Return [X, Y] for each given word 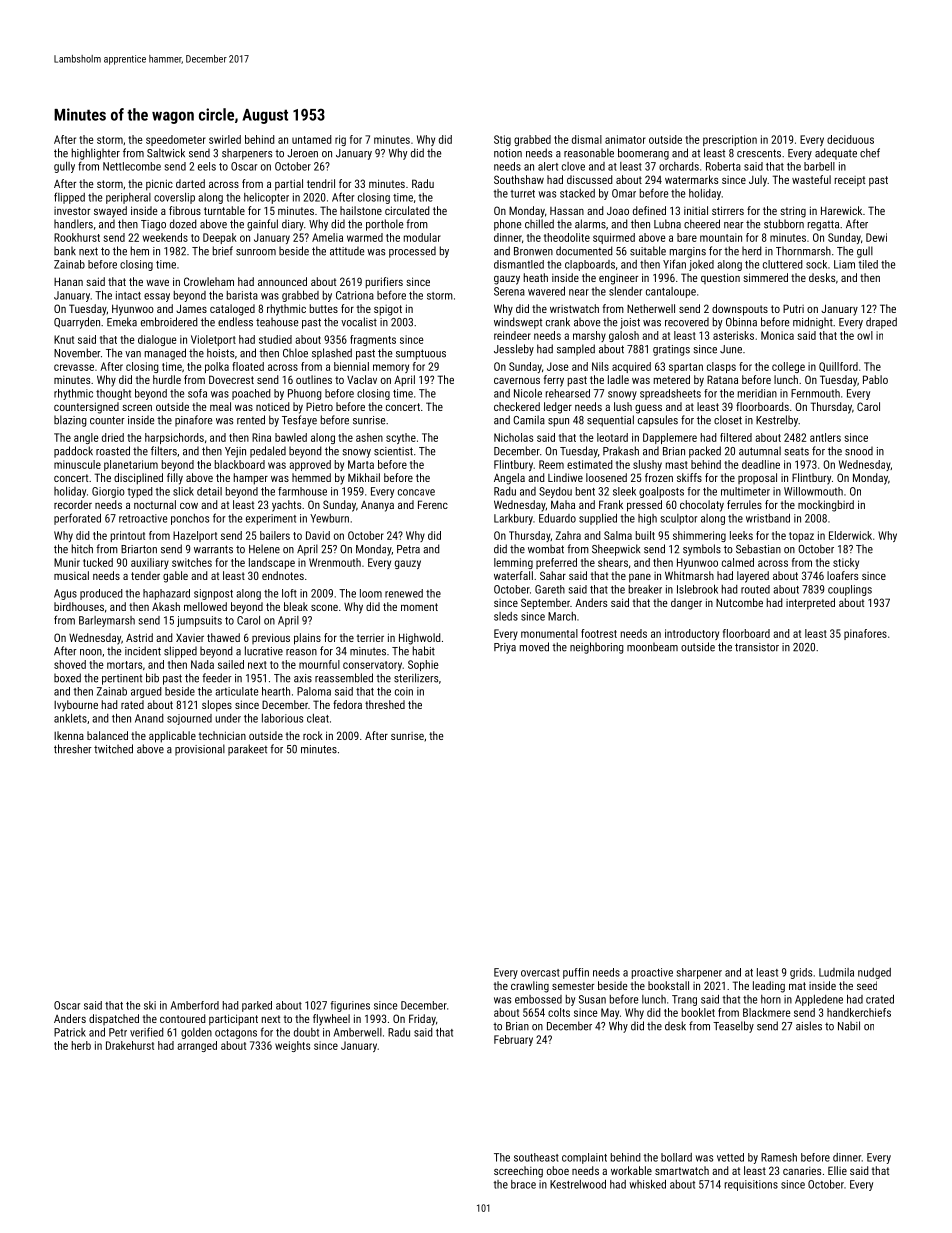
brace [523, 1184]
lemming [513, 563]
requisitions [751, 1185]
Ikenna [69, 735]
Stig [502, 140]
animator [625, 139]
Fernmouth [815, 393]
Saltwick [166, 153]
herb [81, 1045]
